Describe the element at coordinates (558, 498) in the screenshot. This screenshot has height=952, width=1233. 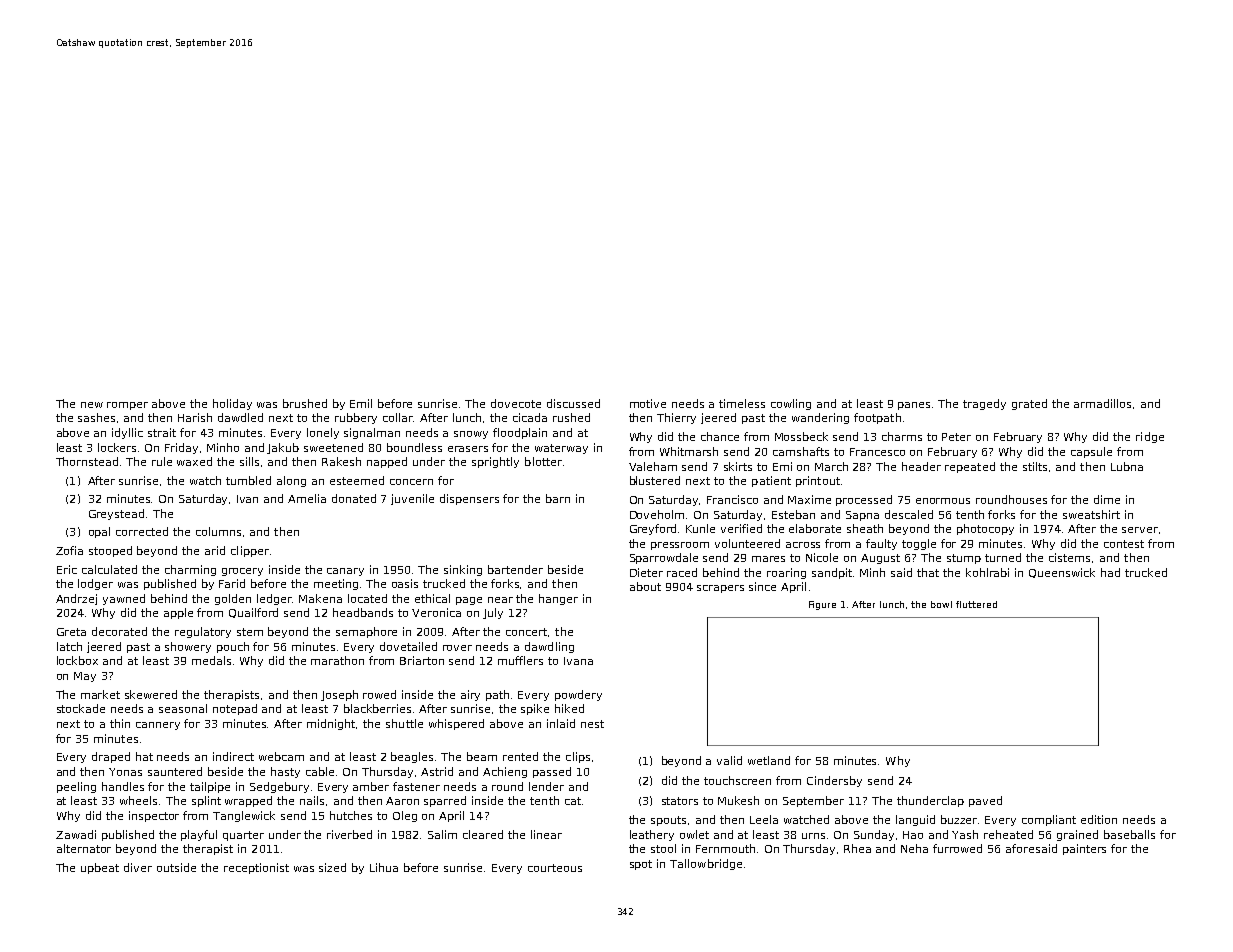
I see `barn` at that location.
